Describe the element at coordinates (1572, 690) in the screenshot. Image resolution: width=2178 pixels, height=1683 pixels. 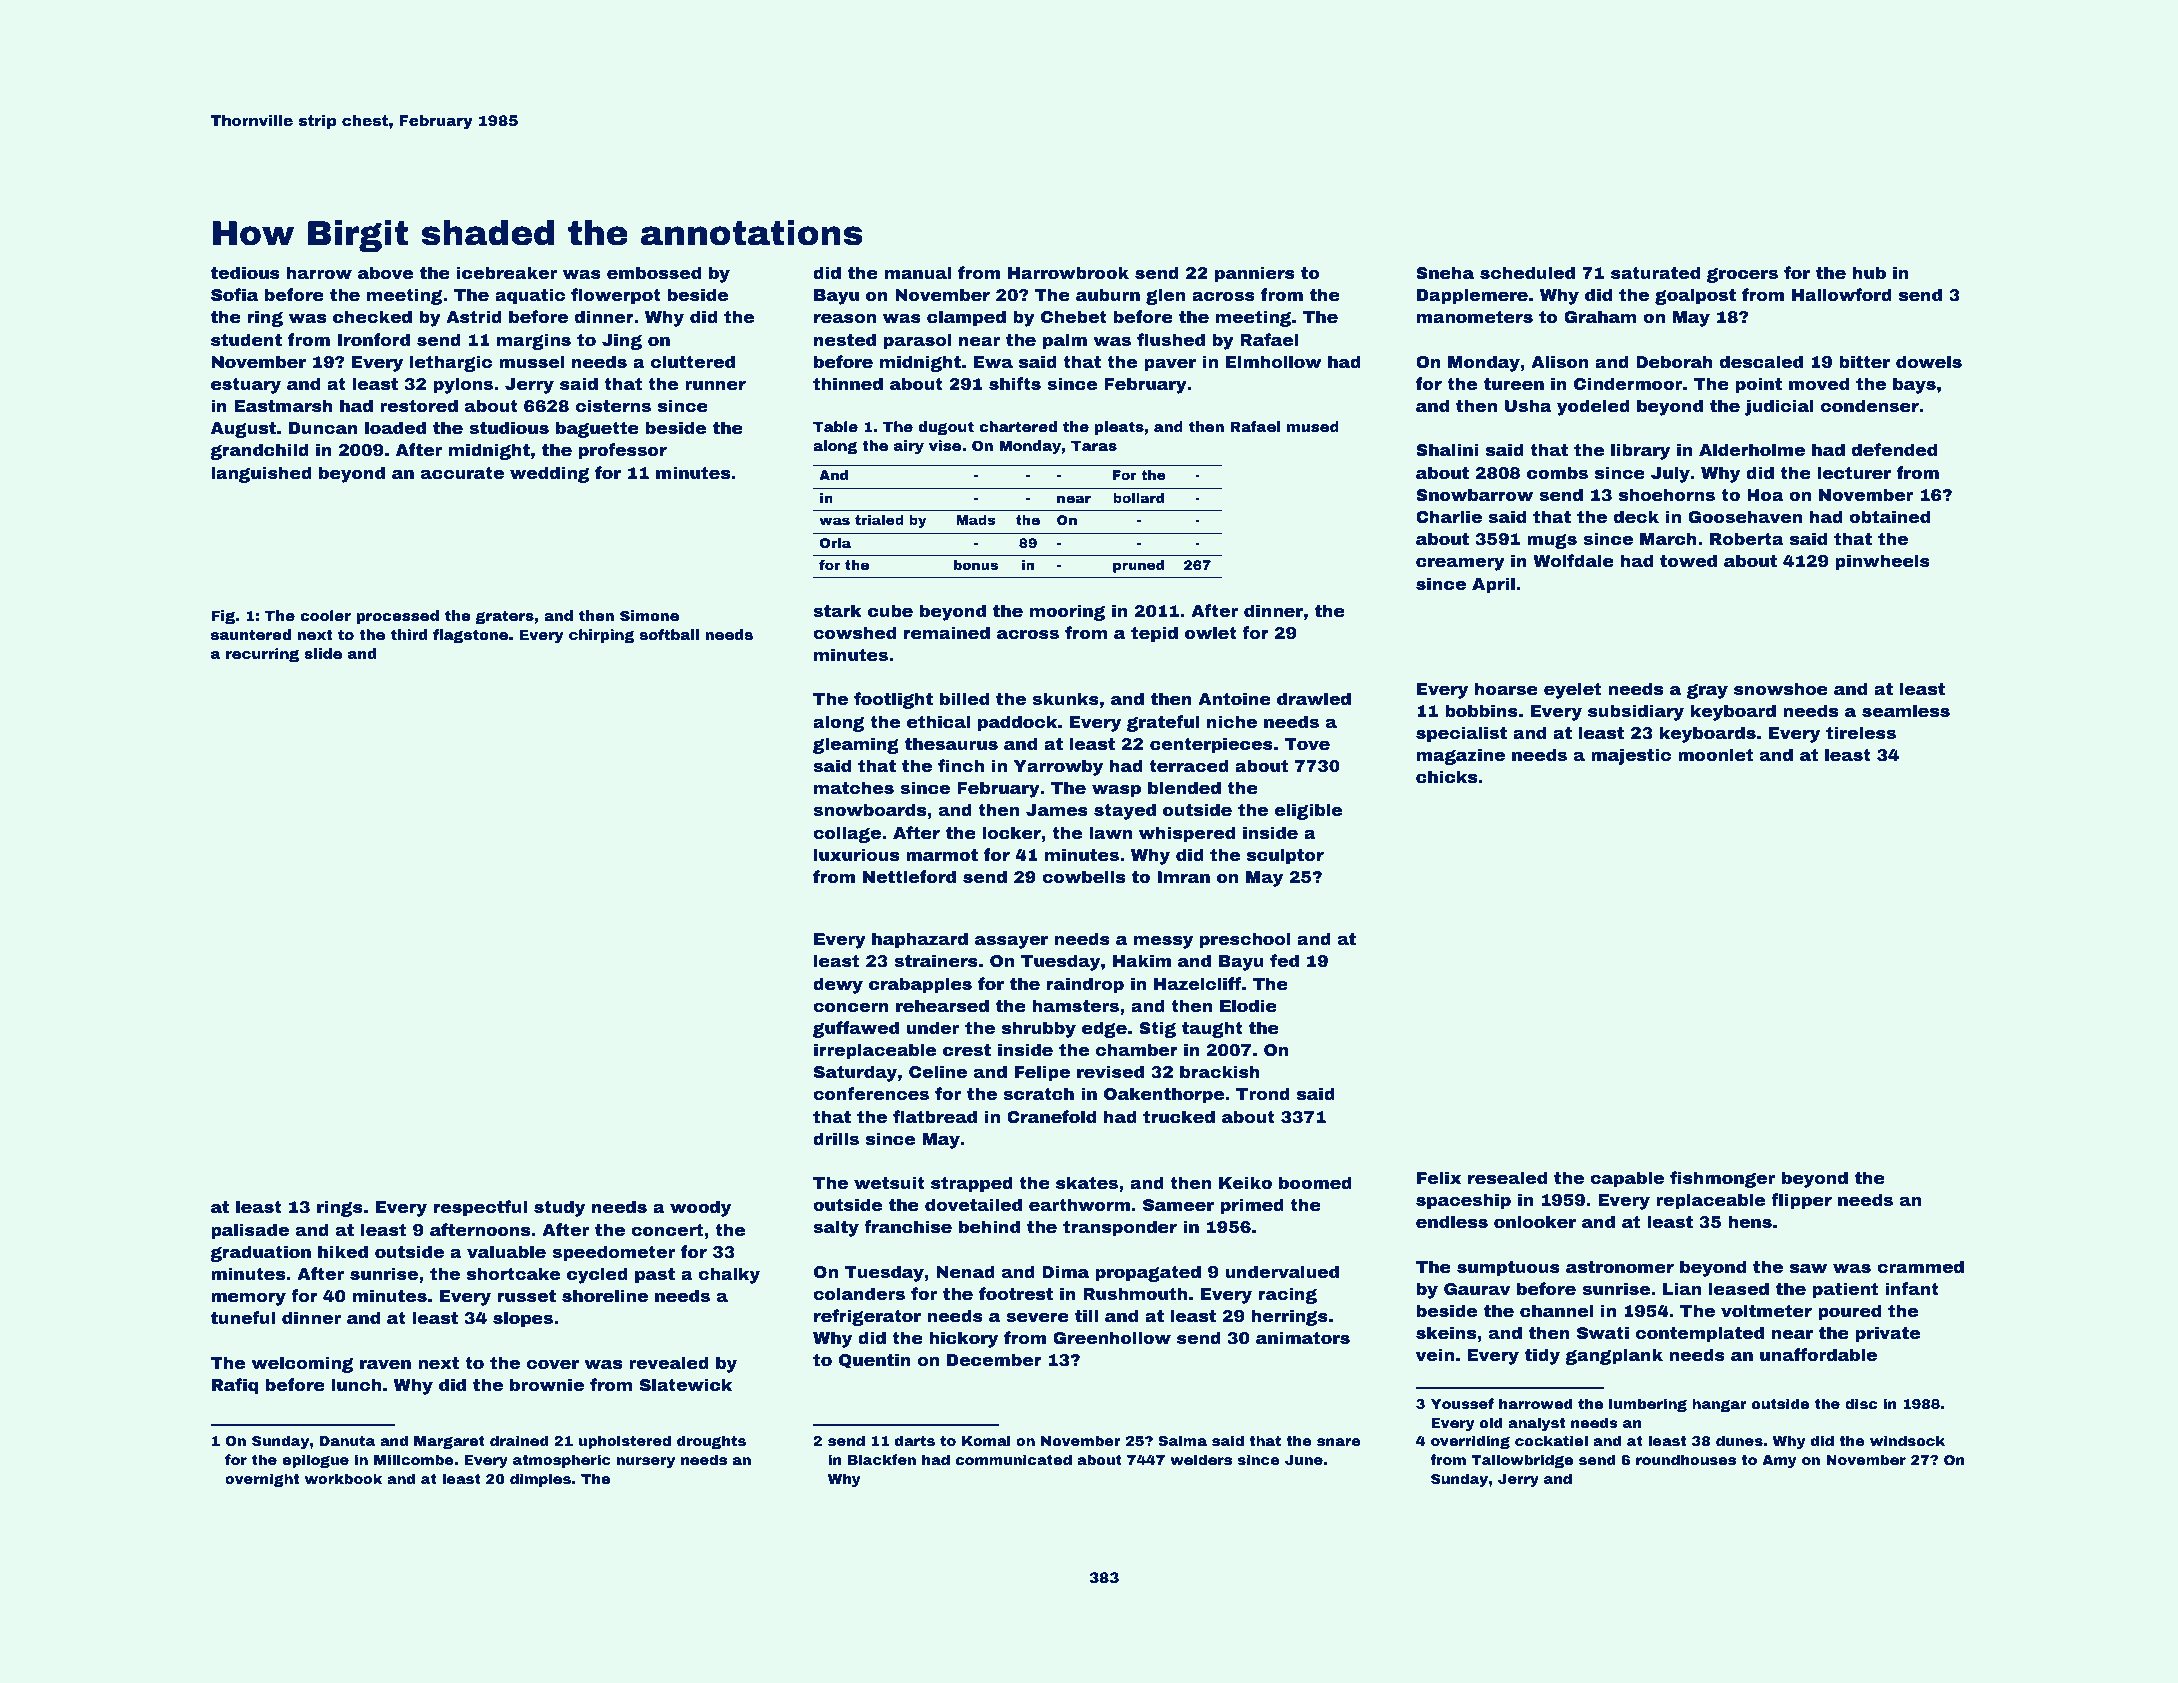
I see `eyelet` at that location.
